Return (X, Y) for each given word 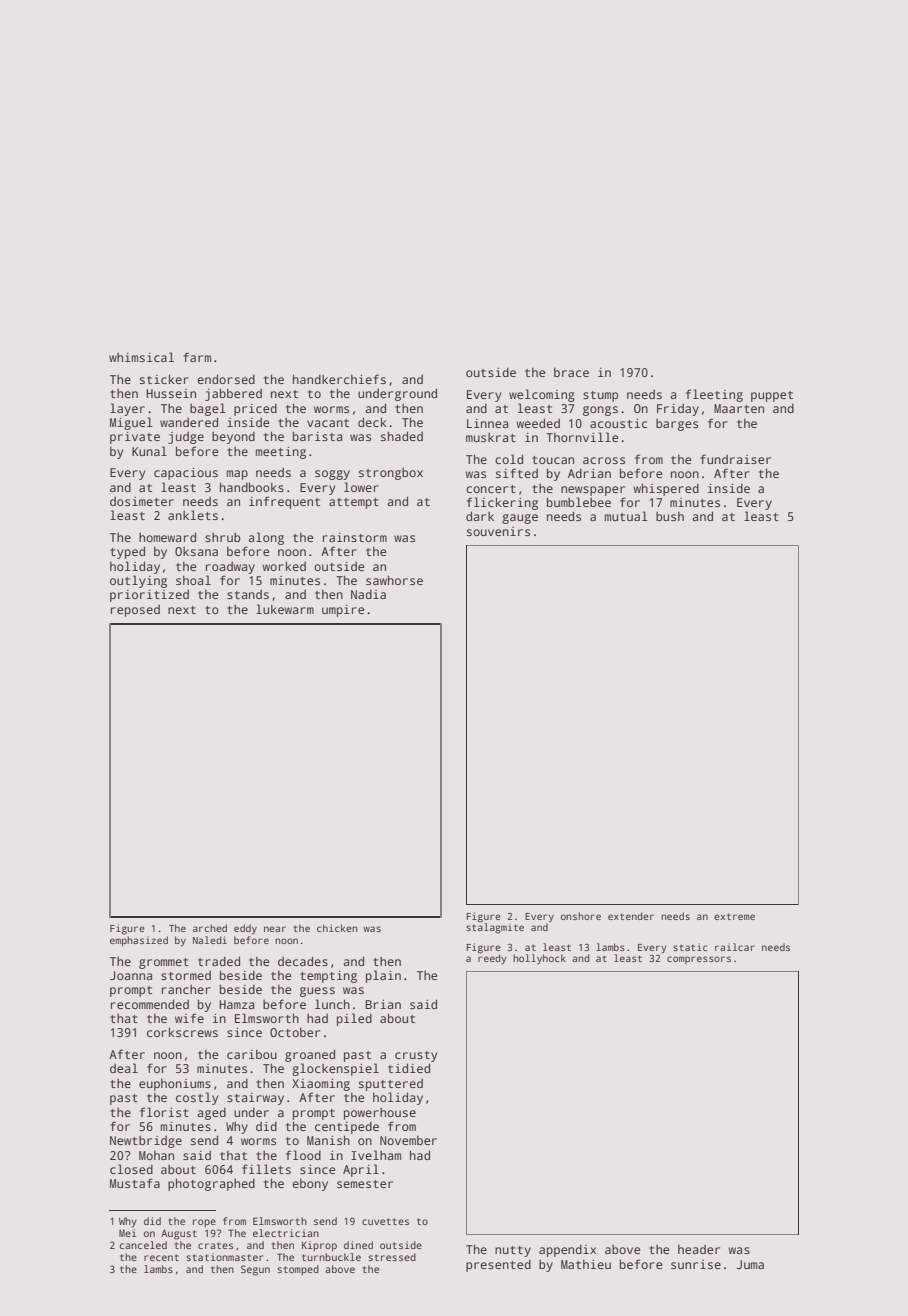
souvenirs (498, 531)
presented (498, 1265)
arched (210, 928)
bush (670, 516)
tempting (328, 977)
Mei (127, 1233)
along (266, 538)
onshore (581, 916)
